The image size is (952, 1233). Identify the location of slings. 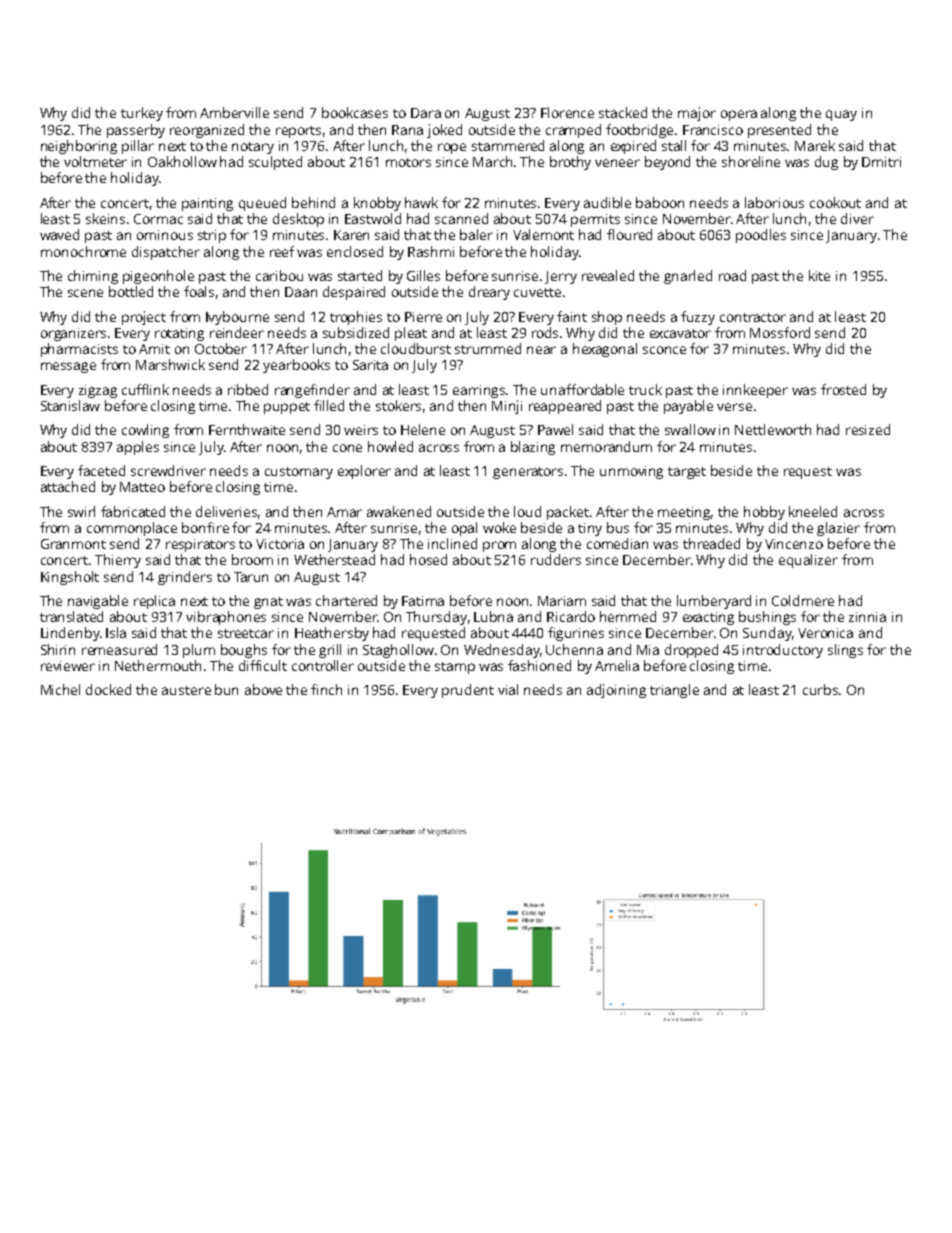
(845, 651).
